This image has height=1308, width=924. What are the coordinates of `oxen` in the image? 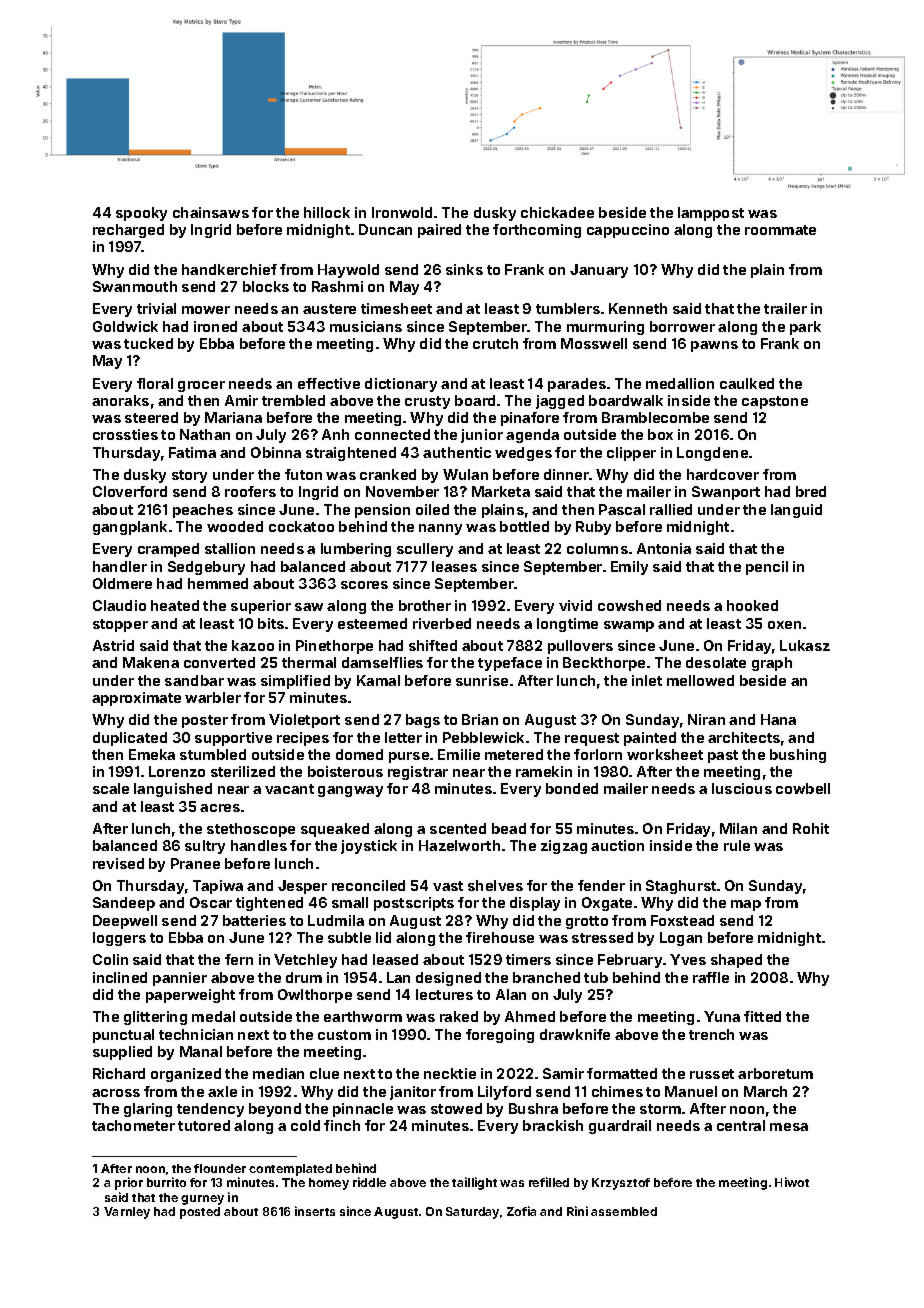 It's located at (784, 625).
